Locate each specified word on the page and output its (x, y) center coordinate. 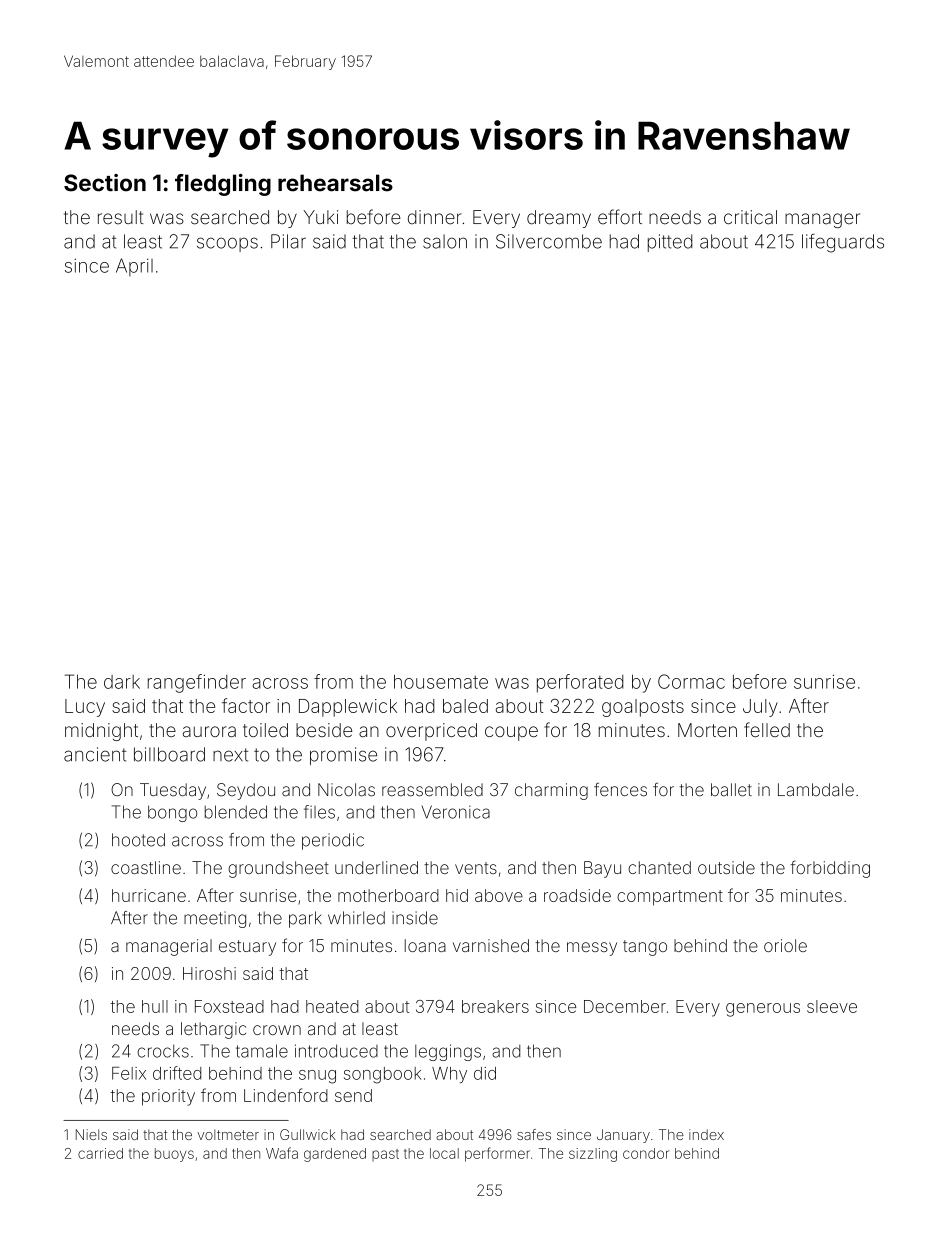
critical (750, 217)
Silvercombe (549, 241)
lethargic (213, 1030)
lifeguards (843, 243)
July (760, 708)
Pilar (288, 241)
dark (122, 682)
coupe (511, 733)
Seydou (246, 791)
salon (445, 241)
